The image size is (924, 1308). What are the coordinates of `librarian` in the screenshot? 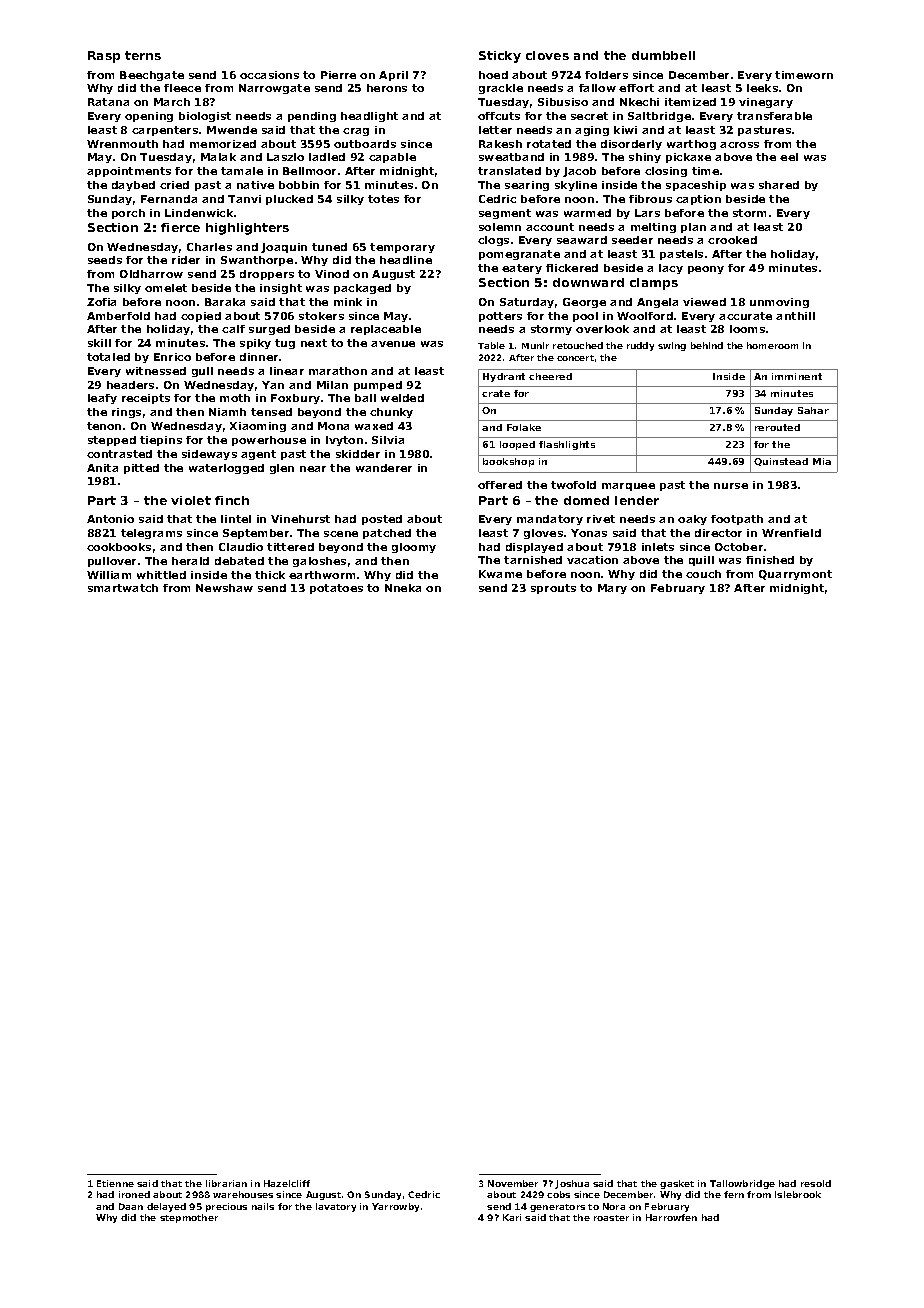 It's located at (226, 1183).
